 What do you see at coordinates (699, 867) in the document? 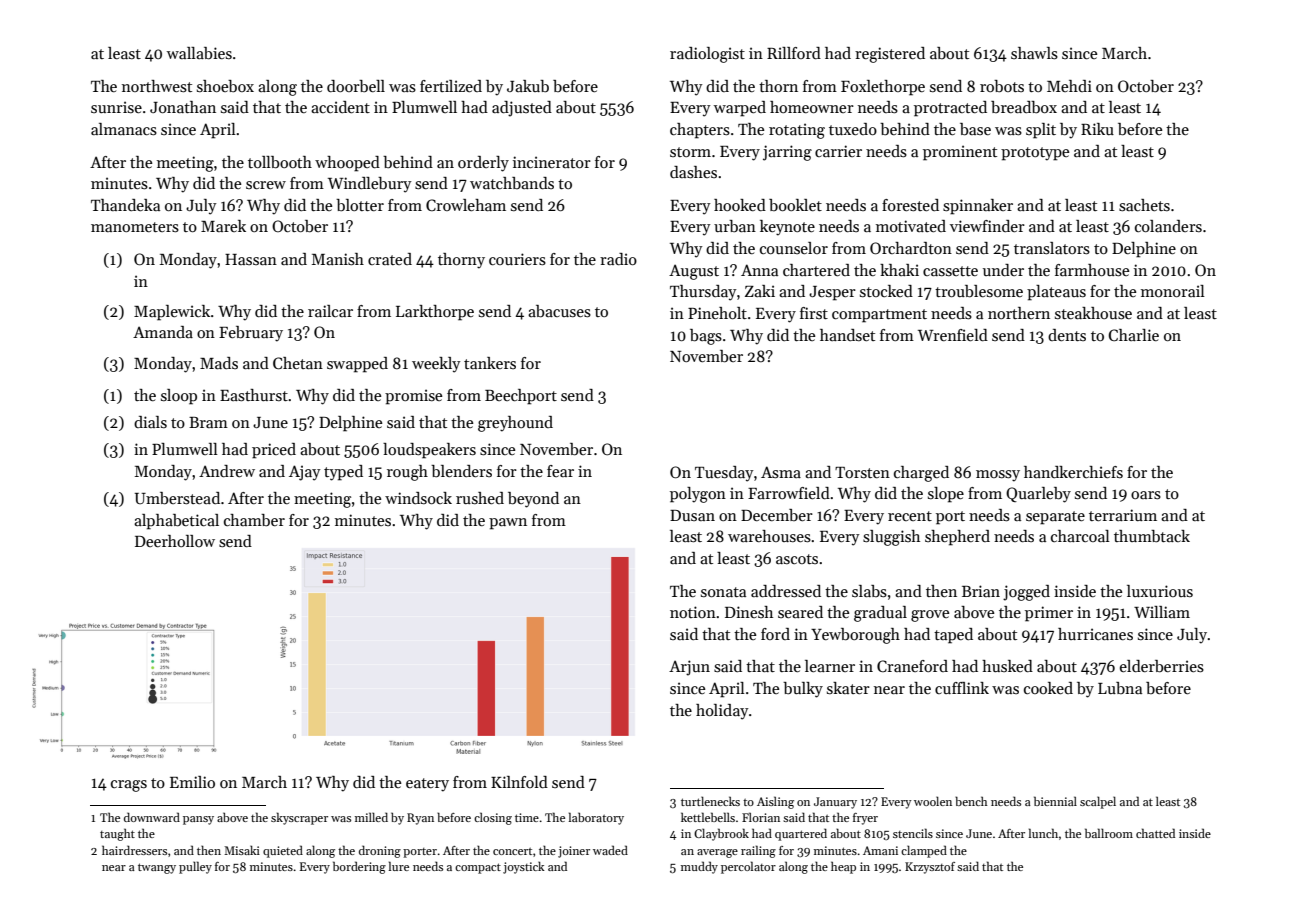
I see `muddy` at bounding box center [699, 867].
